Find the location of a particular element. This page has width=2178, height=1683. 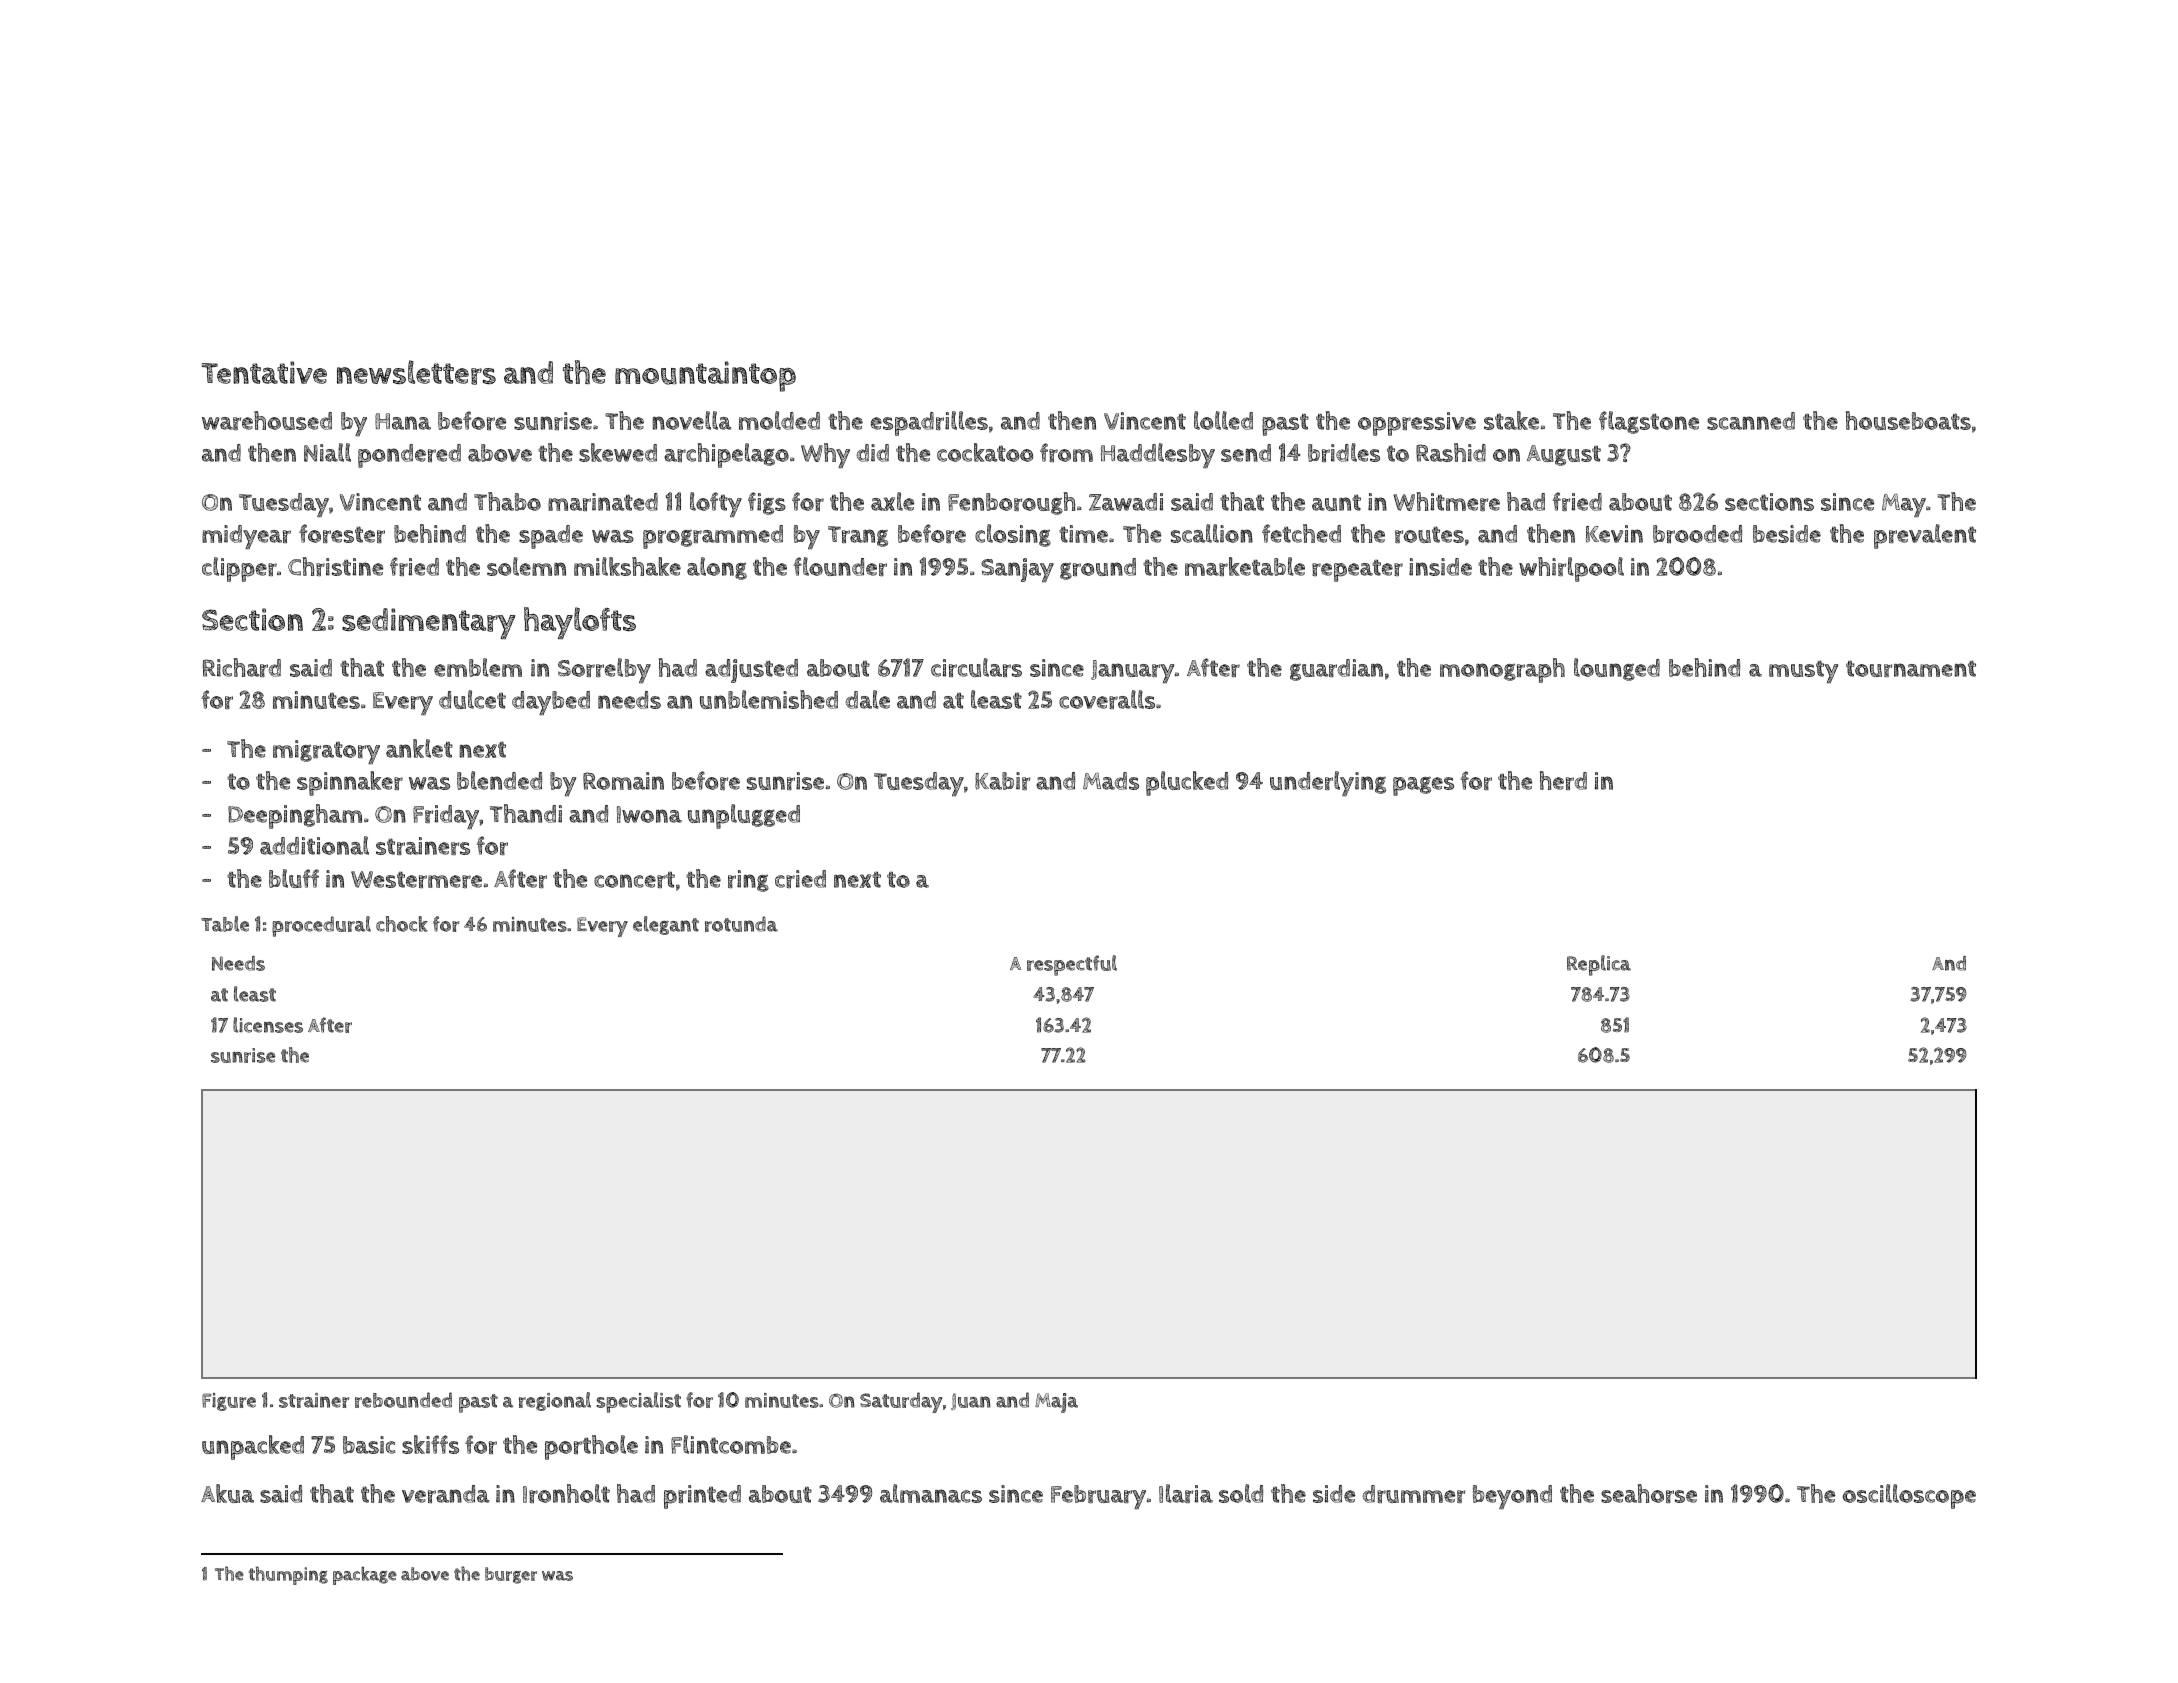

Juan is located at coordinates (971, 1401).
